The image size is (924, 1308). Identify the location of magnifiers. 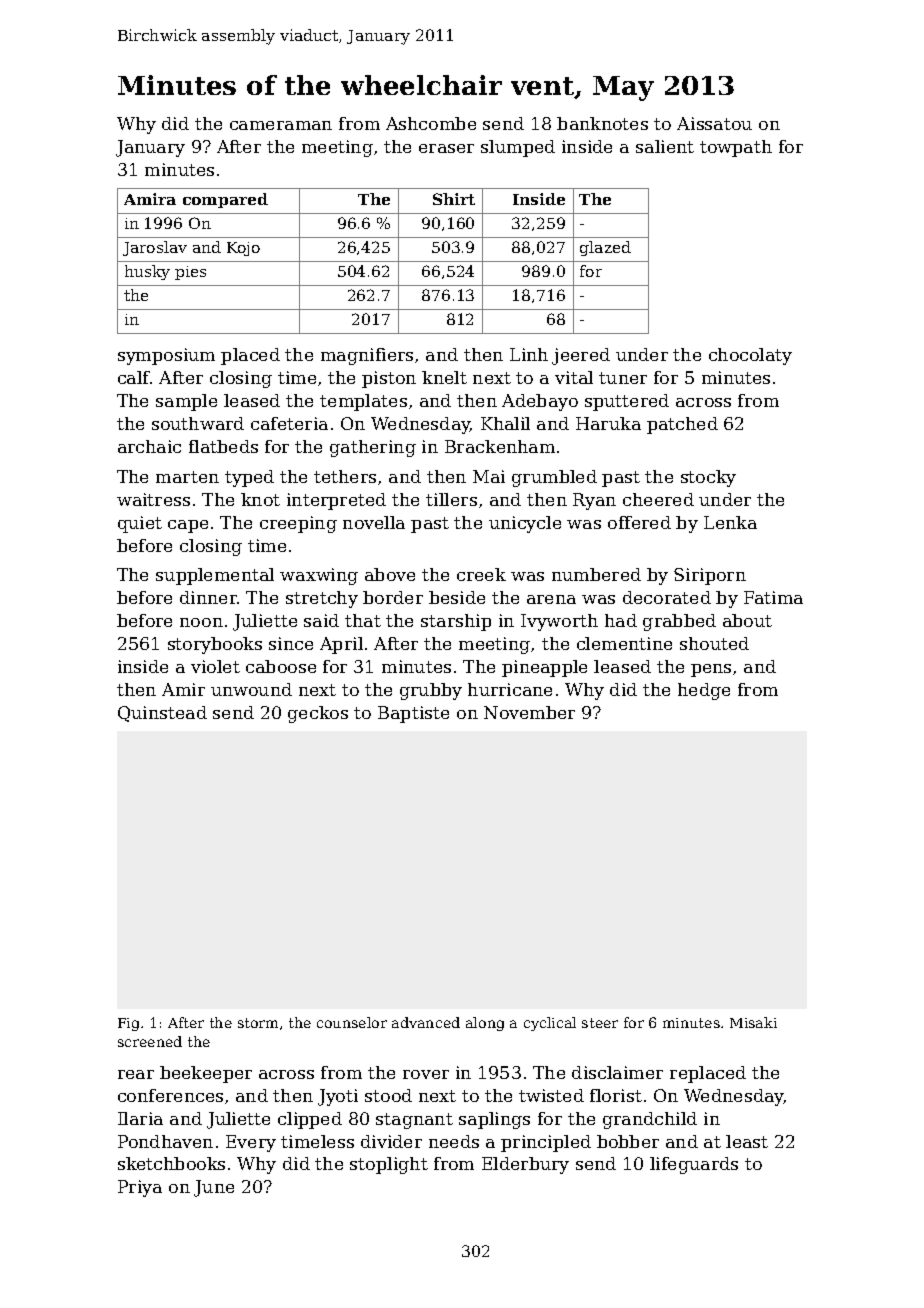
(367, 356).
